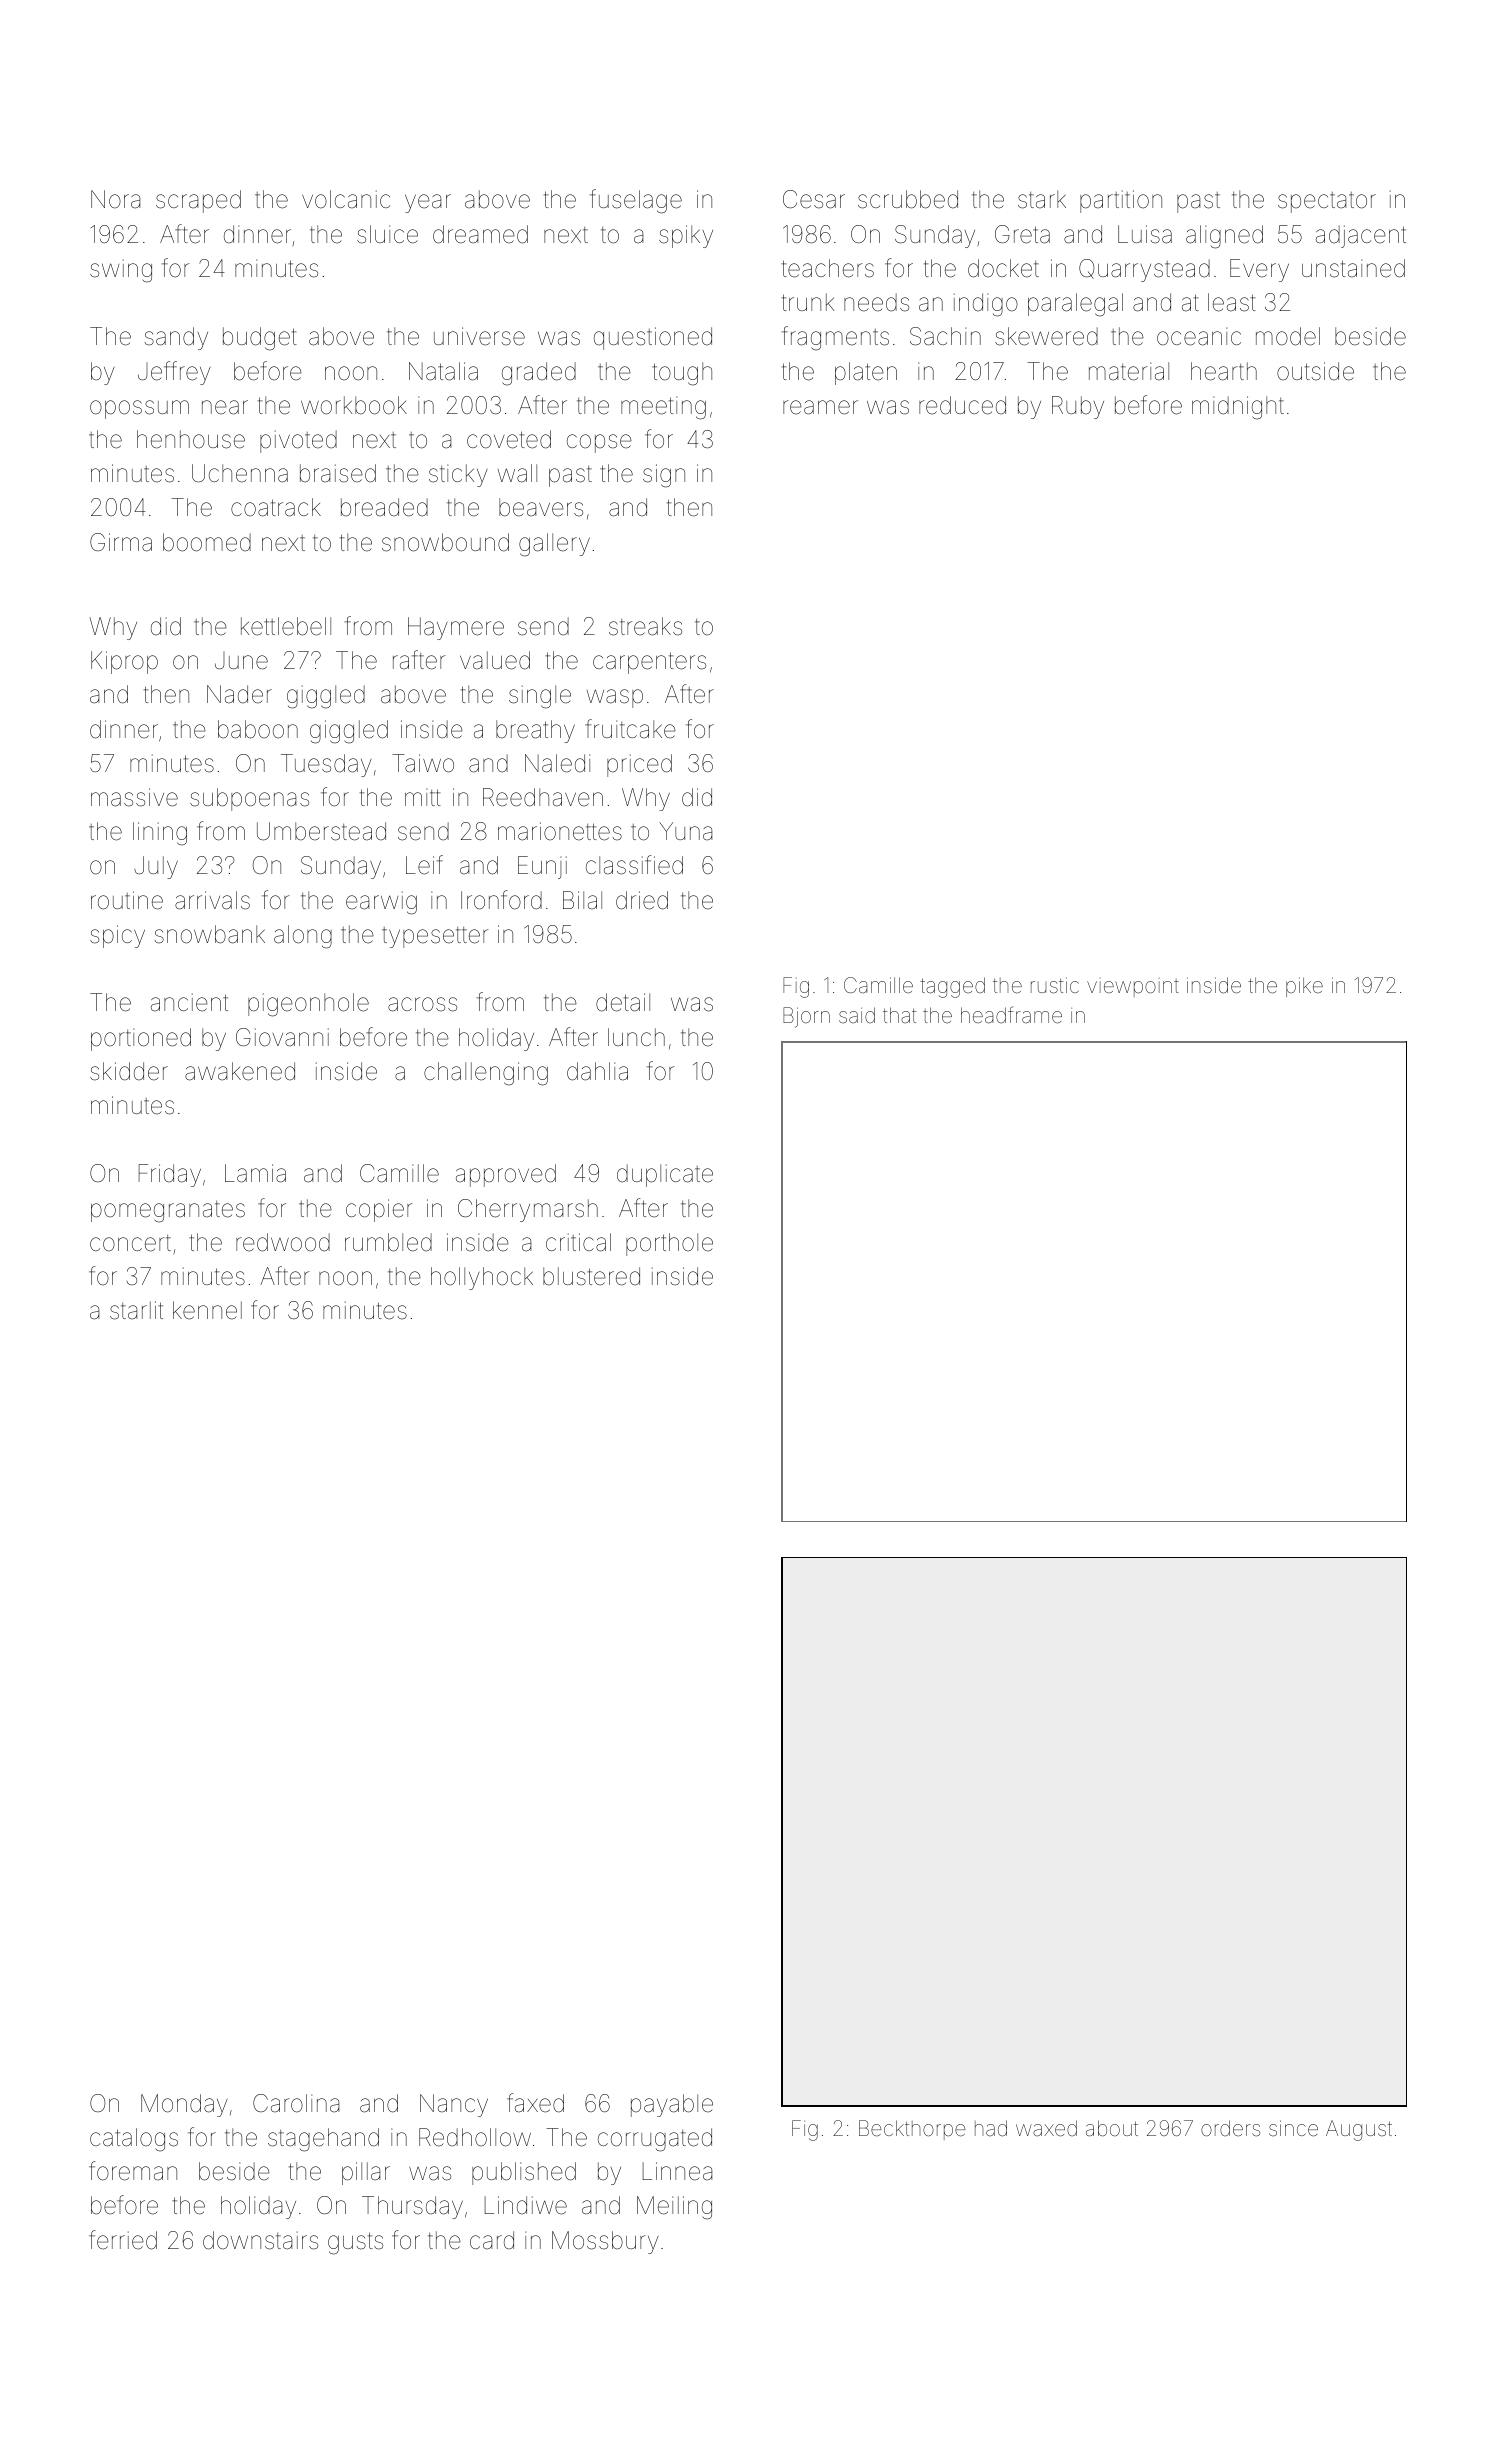 The image size is (1496, 2464). What do you see at coordinates (184, 2105) in the screenshot?
I see `Monday` at bounding box center [184, 2105].
